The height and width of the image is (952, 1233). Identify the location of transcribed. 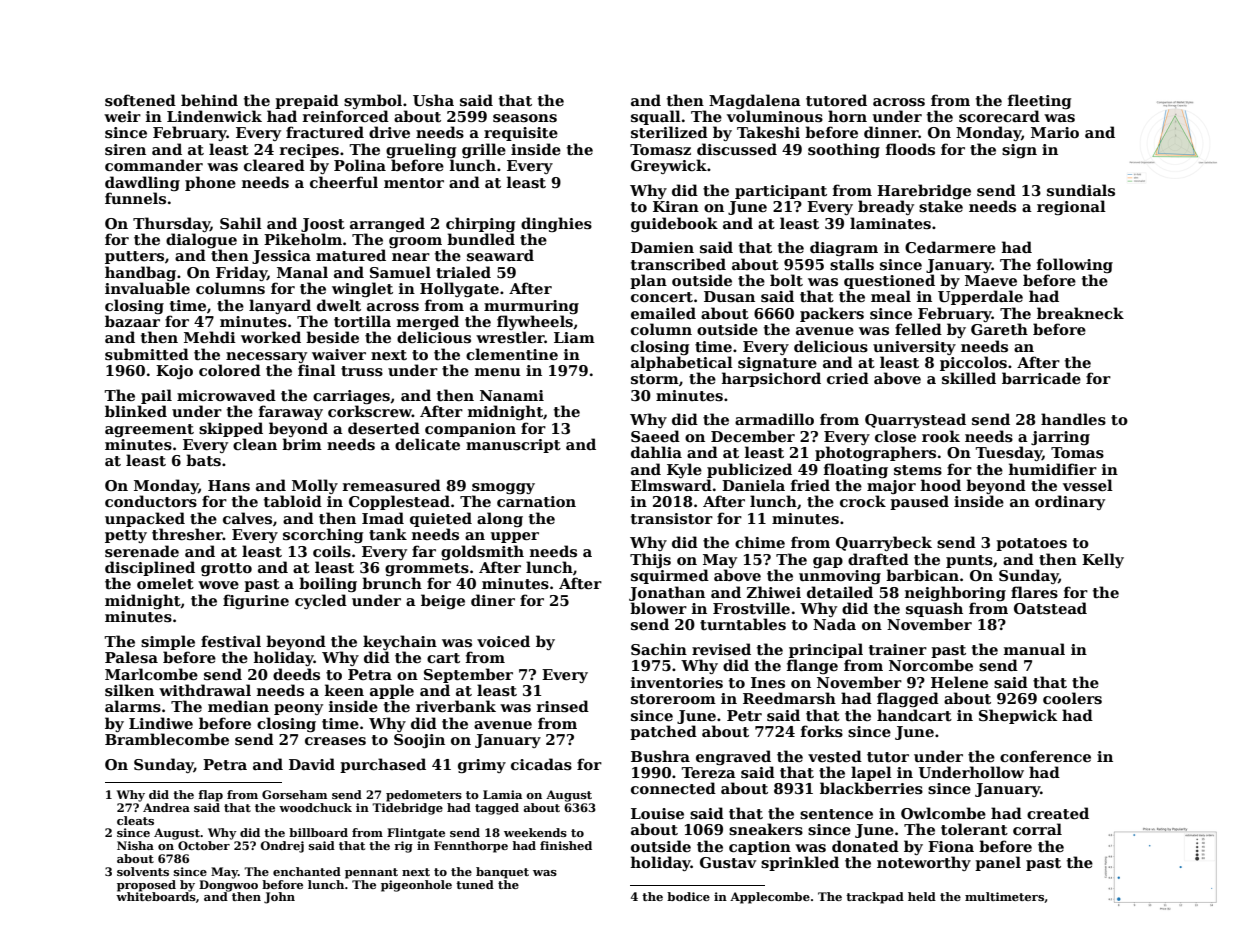
(678, 264).
